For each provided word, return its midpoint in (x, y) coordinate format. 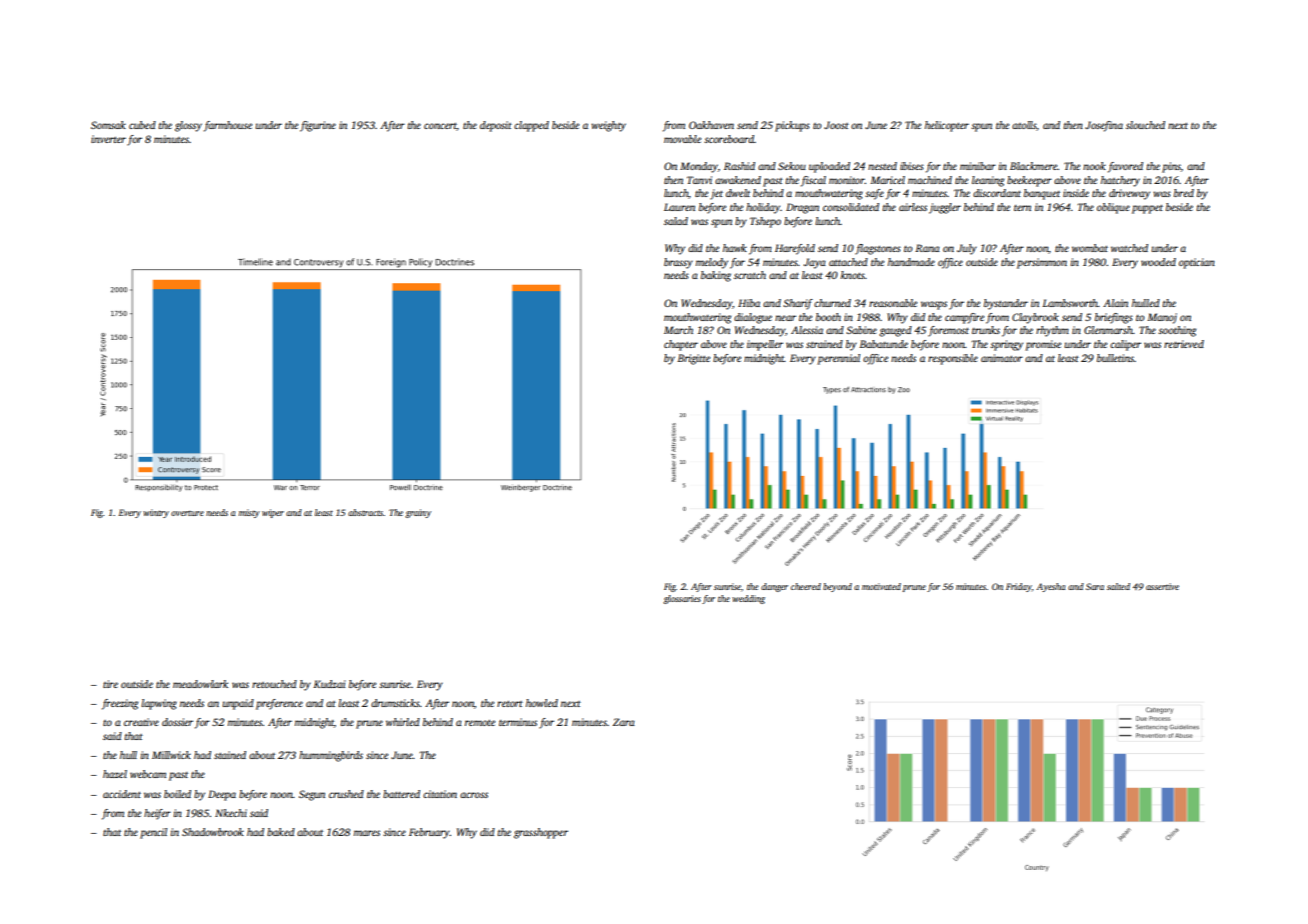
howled (542, 703)
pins (1171, 167)
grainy (418, 513)
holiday (763, 208)
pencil (153, 833)
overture (187, 513)
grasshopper (541, 833)
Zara (624, 722)
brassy (678, 263)
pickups (792, 126)
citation (440, 794)
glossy (188, 126)
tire (110, 684)
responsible (953, 359)
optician (1197, 263)
